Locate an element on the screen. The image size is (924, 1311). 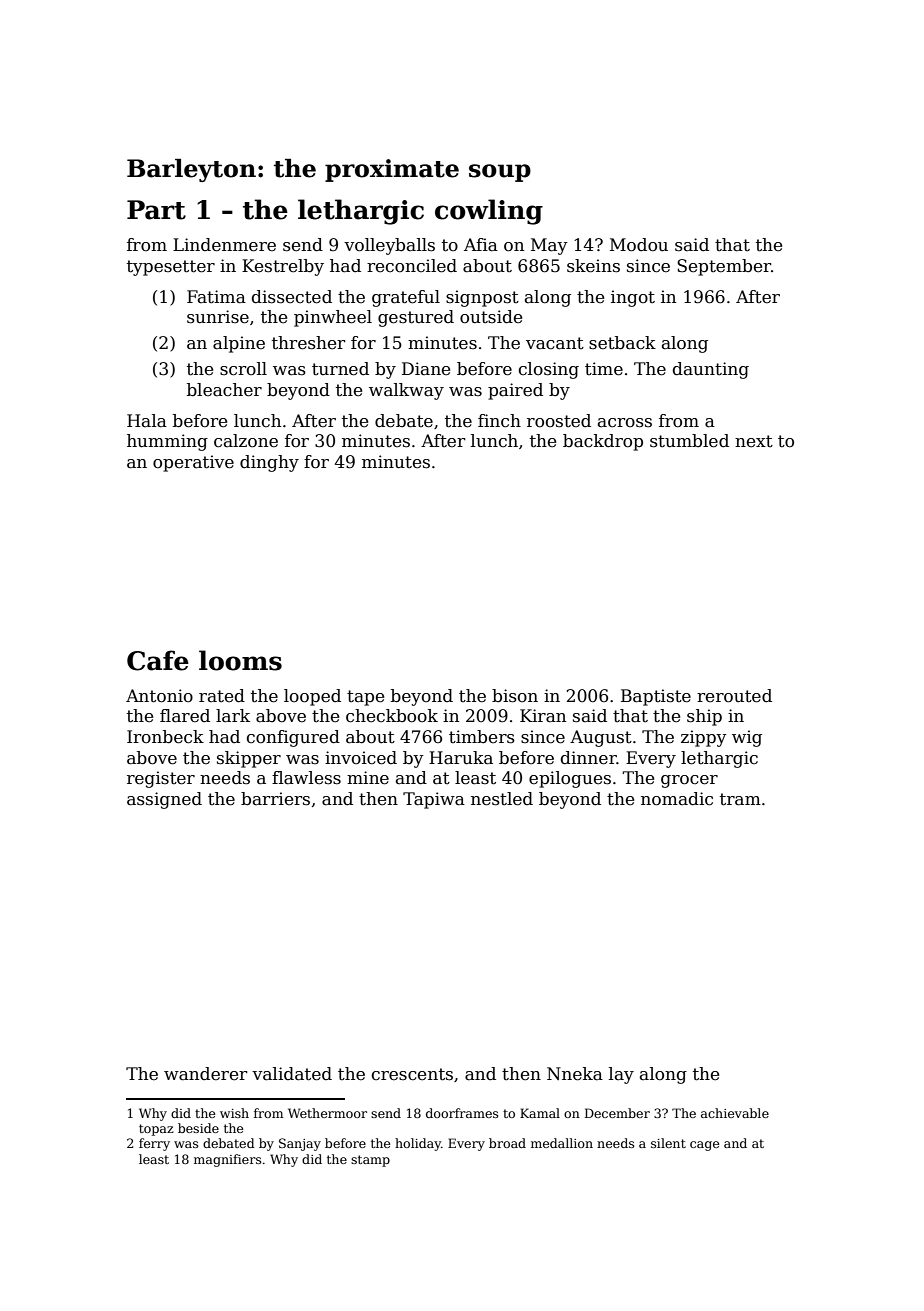
backdrop is located at coordinates (603, 442).
